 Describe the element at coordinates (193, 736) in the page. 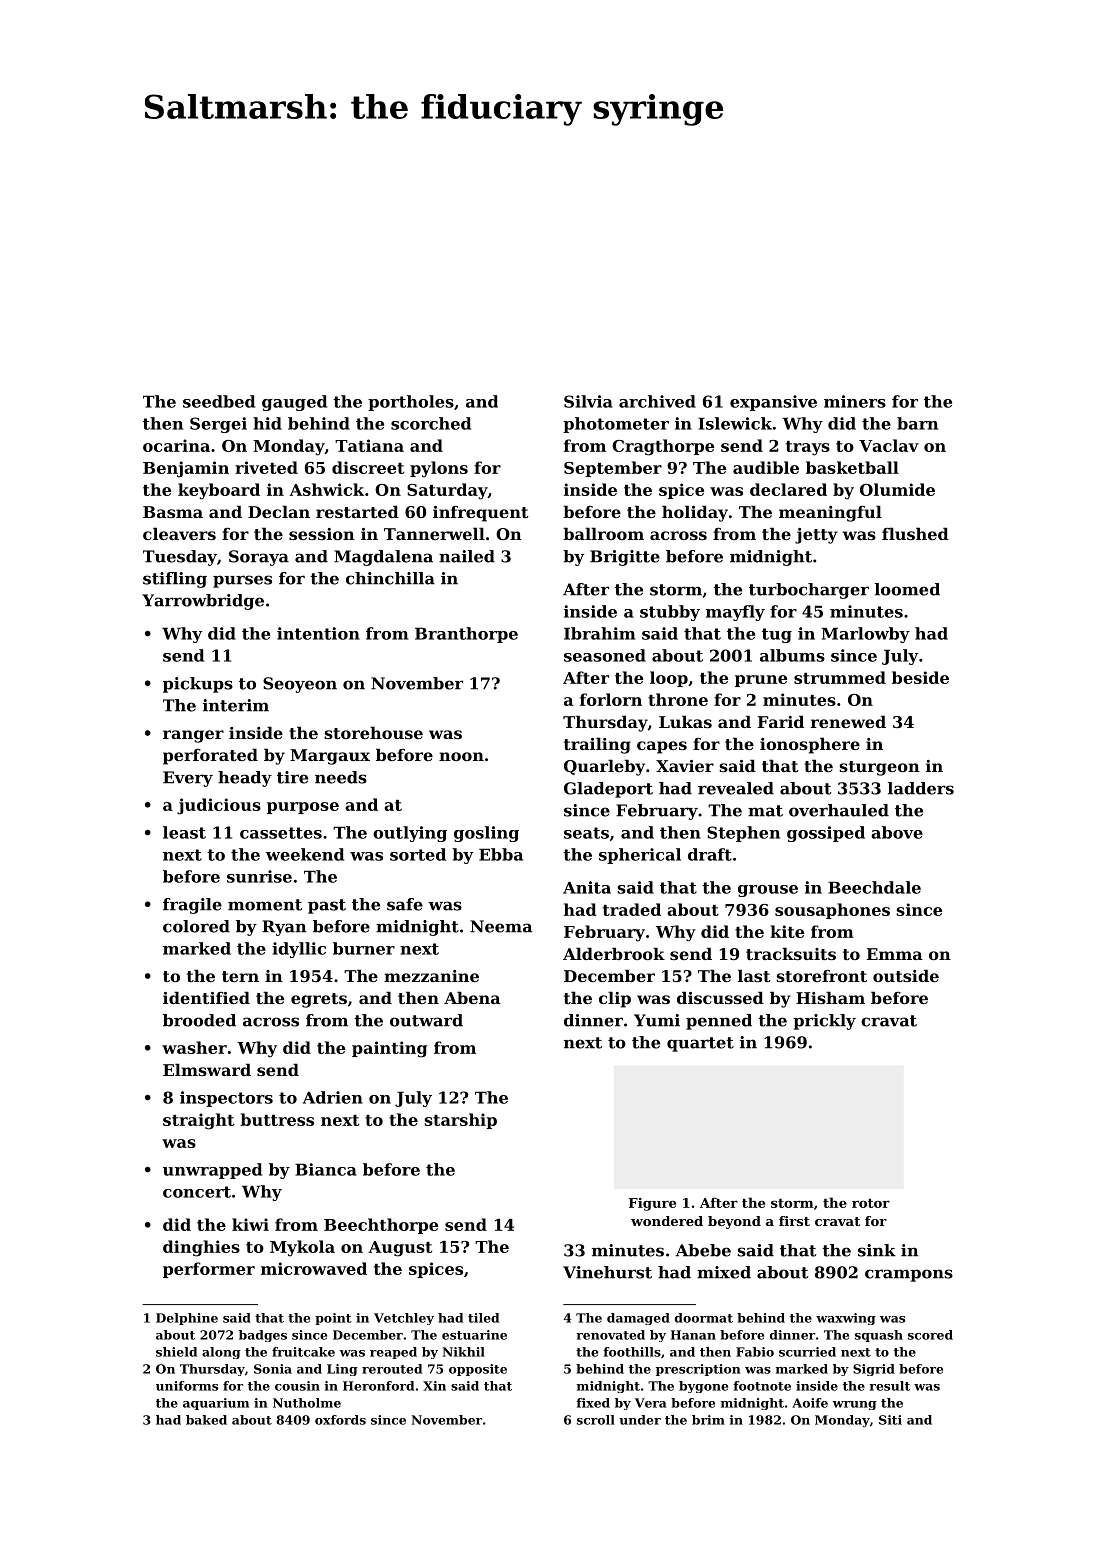

I see `ranger` at that location.
